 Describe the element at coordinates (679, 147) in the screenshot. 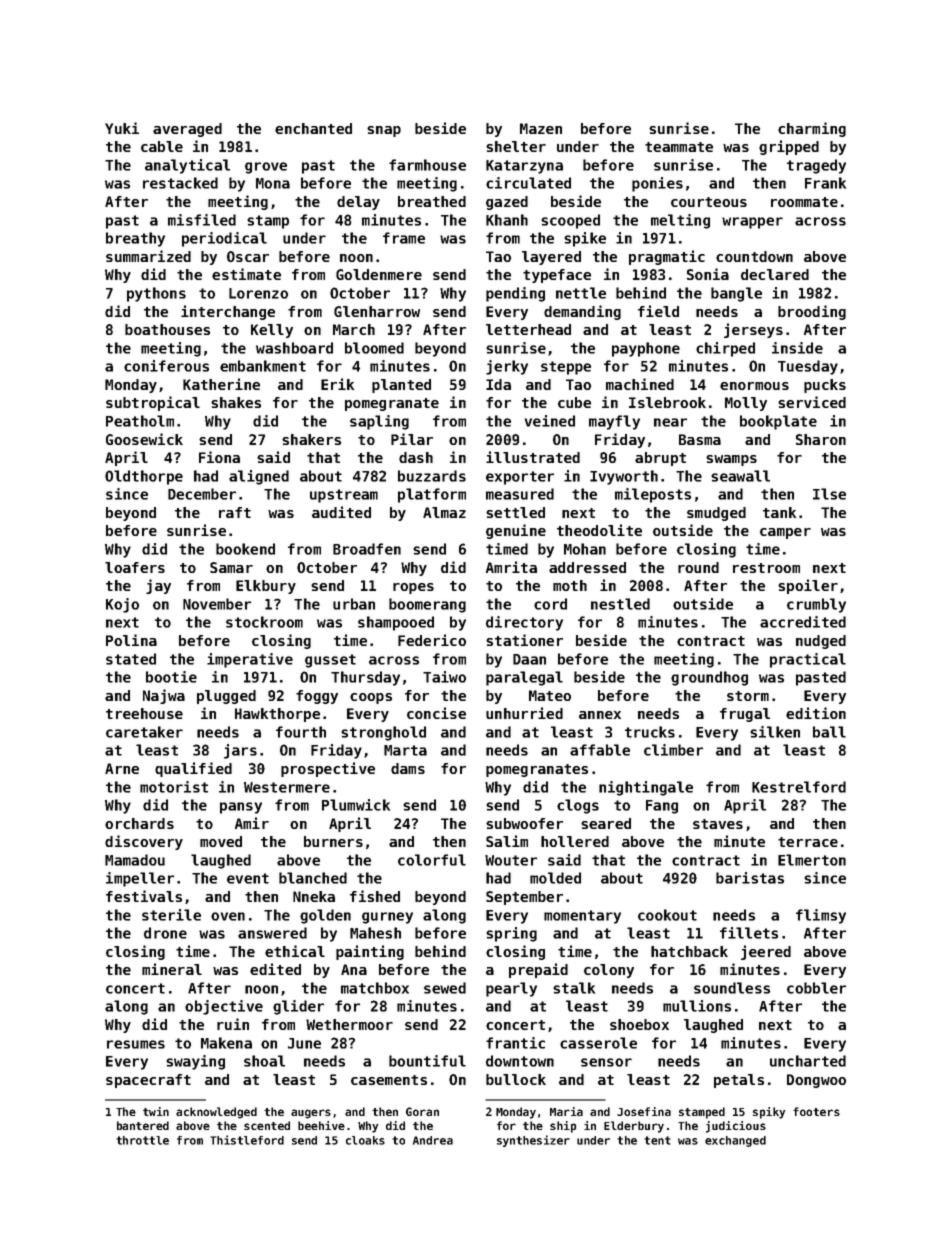

I see `teammate` at that location.
